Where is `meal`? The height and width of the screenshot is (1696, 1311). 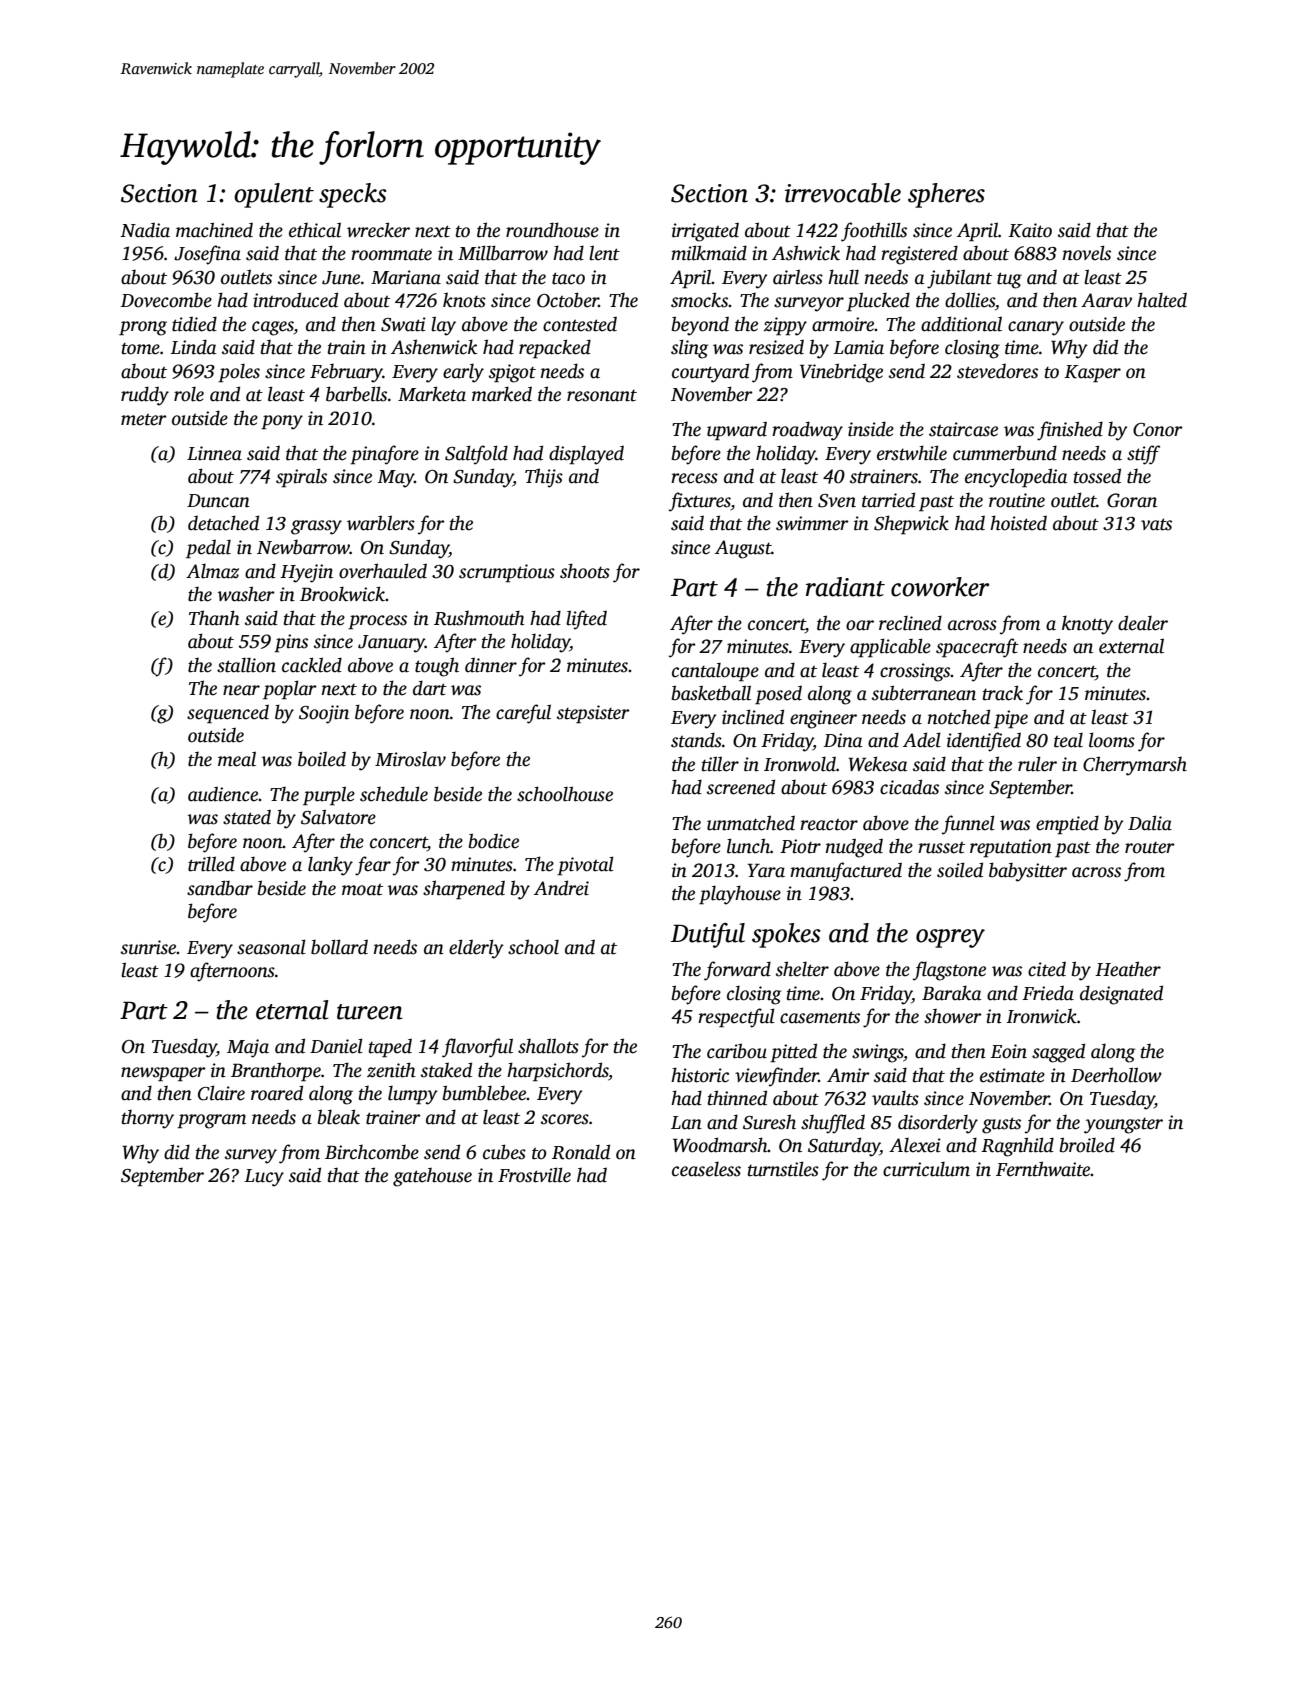 meal is located at coordinates (237, 759).
